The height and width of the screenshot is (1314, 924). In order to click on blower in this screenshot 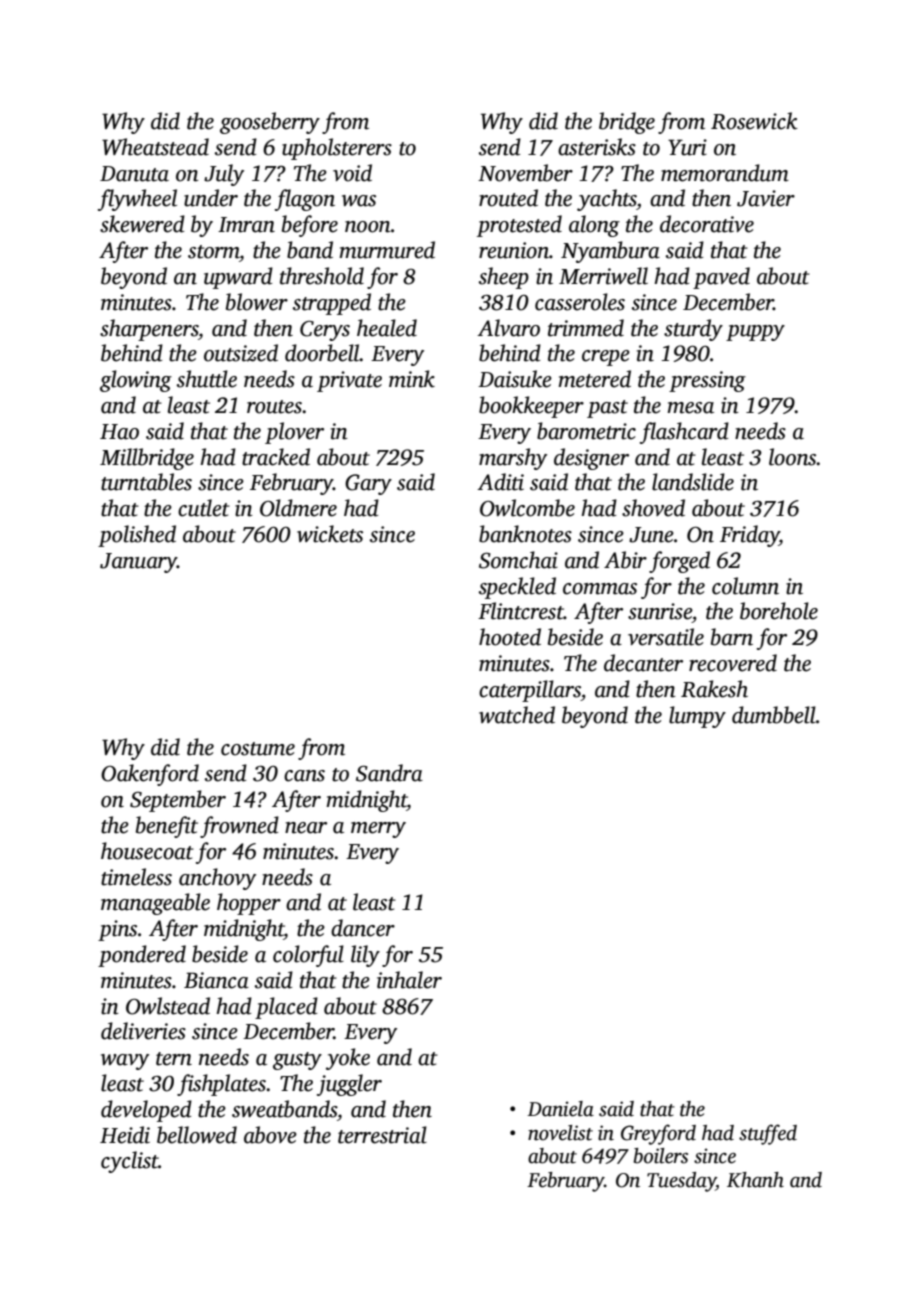, I will do `click(257, 302)`.
